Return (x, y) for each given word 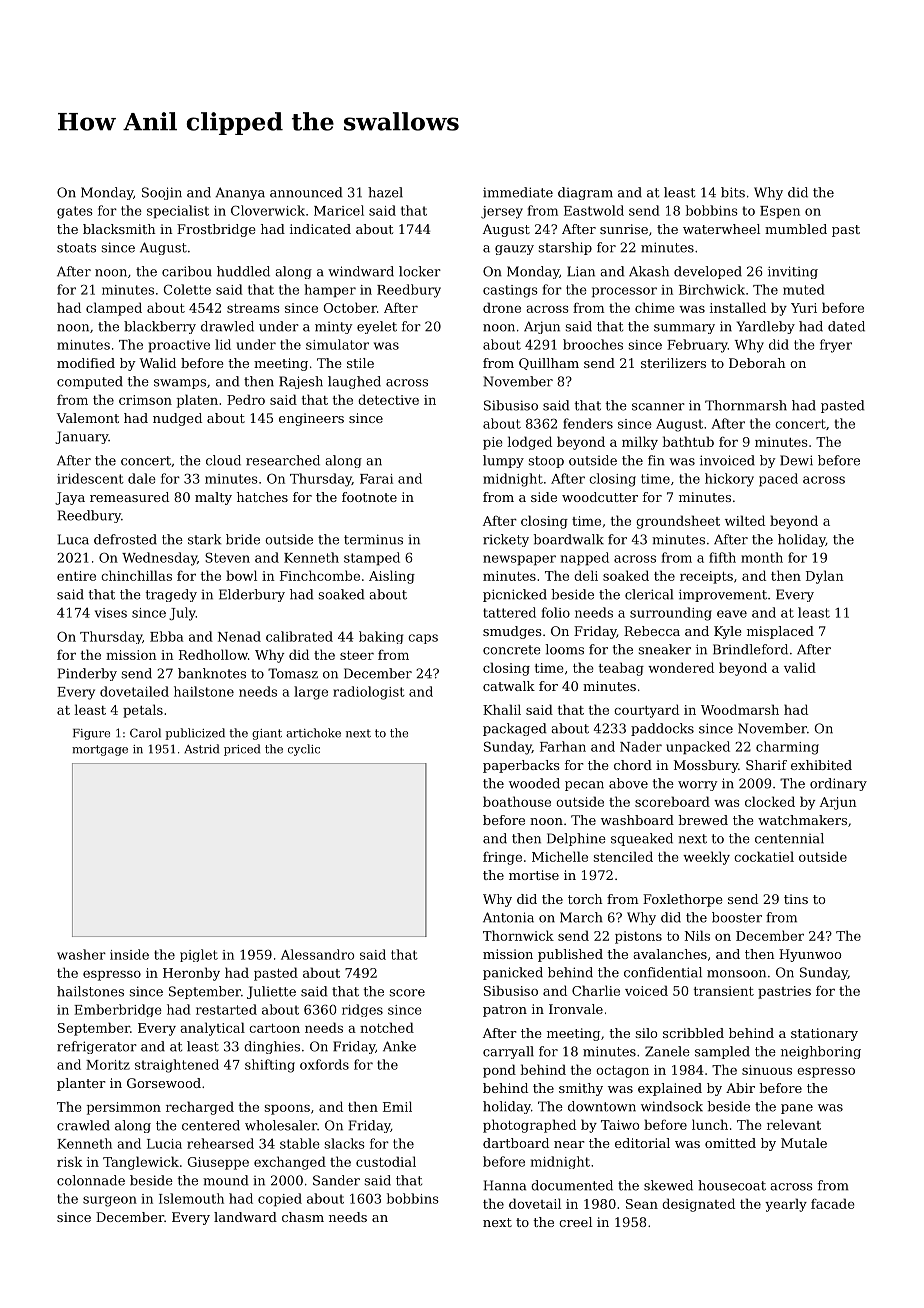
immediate (518, 192)
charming (787, 748)
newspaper (519, 560)
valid (800, 667)
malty (213, 498)
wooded (534, 783)
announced (306, 192)
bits (733, 192)
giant (267, 734)
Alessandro (317, 954)
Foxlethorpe (682, 900)
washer (81, 954)
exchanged (290, 1163)
